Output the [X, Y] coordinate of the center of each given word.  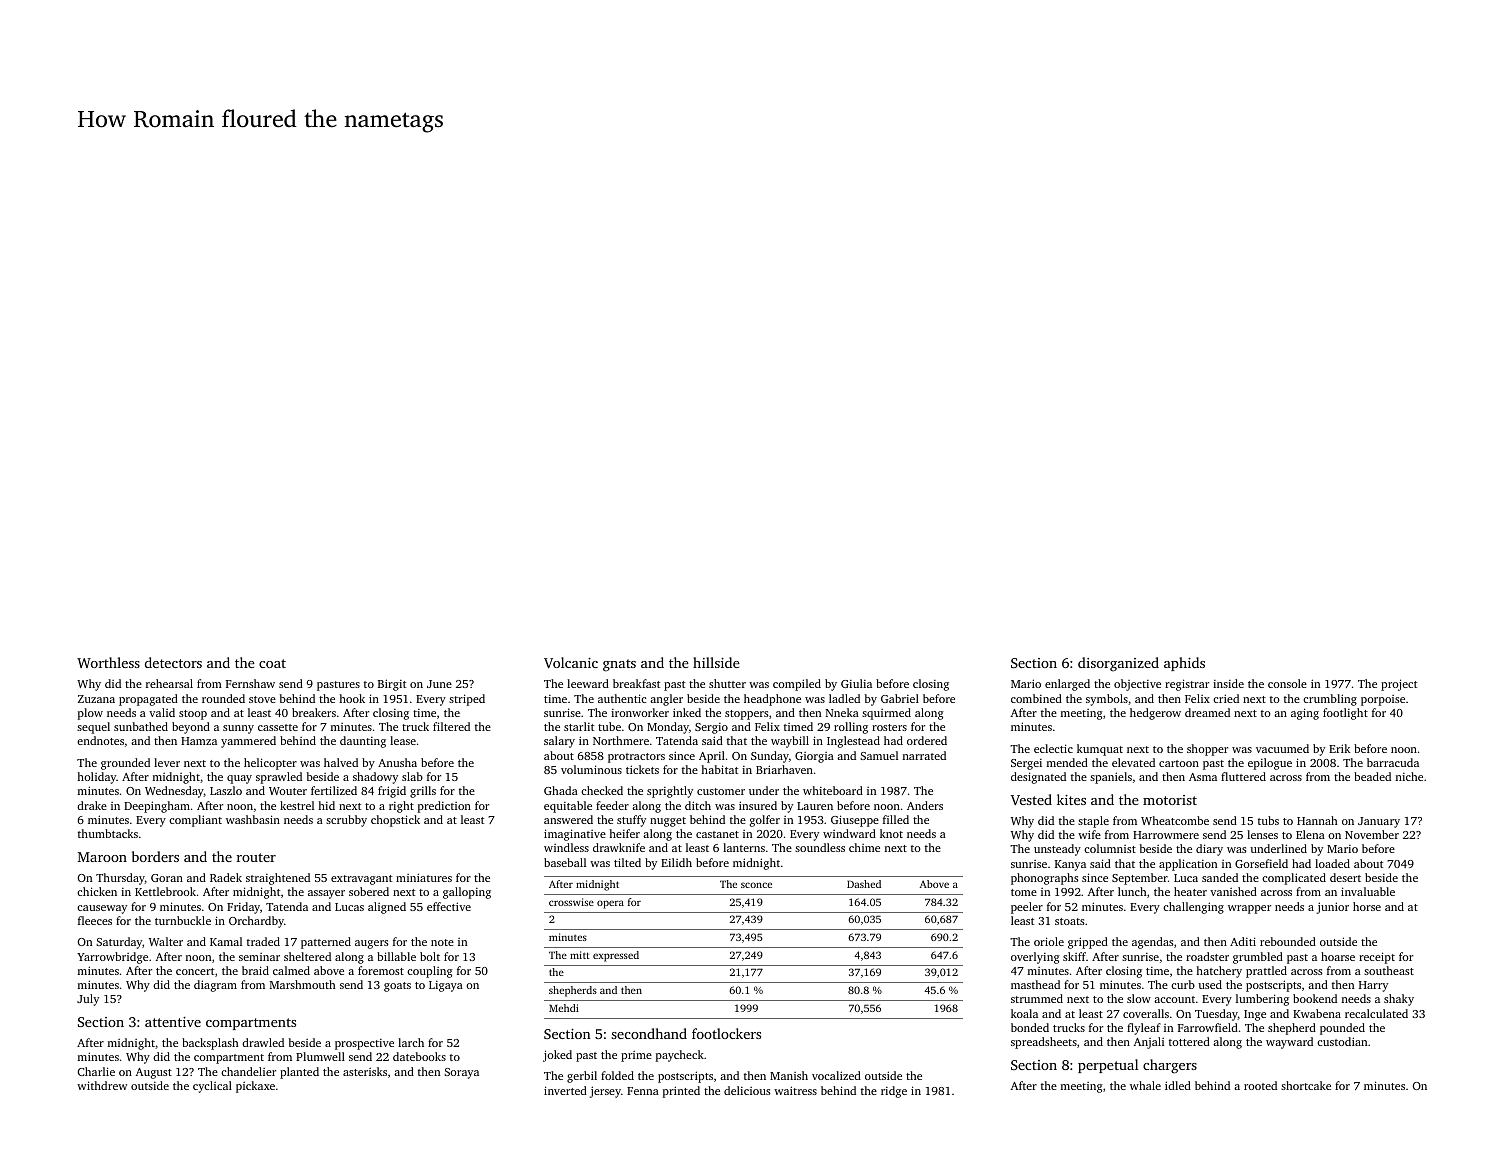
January [1379, 822]
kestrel [297, 805]
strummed [1037, 998]
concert [195, 971]
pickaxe [255, 1087]
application [1188, 865]
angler [666, 700]
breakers [314, 712]
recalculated [1376, 1013]
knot [891, 833]
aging [1305, 714]
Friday [243, 908]
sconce [756, 885]
